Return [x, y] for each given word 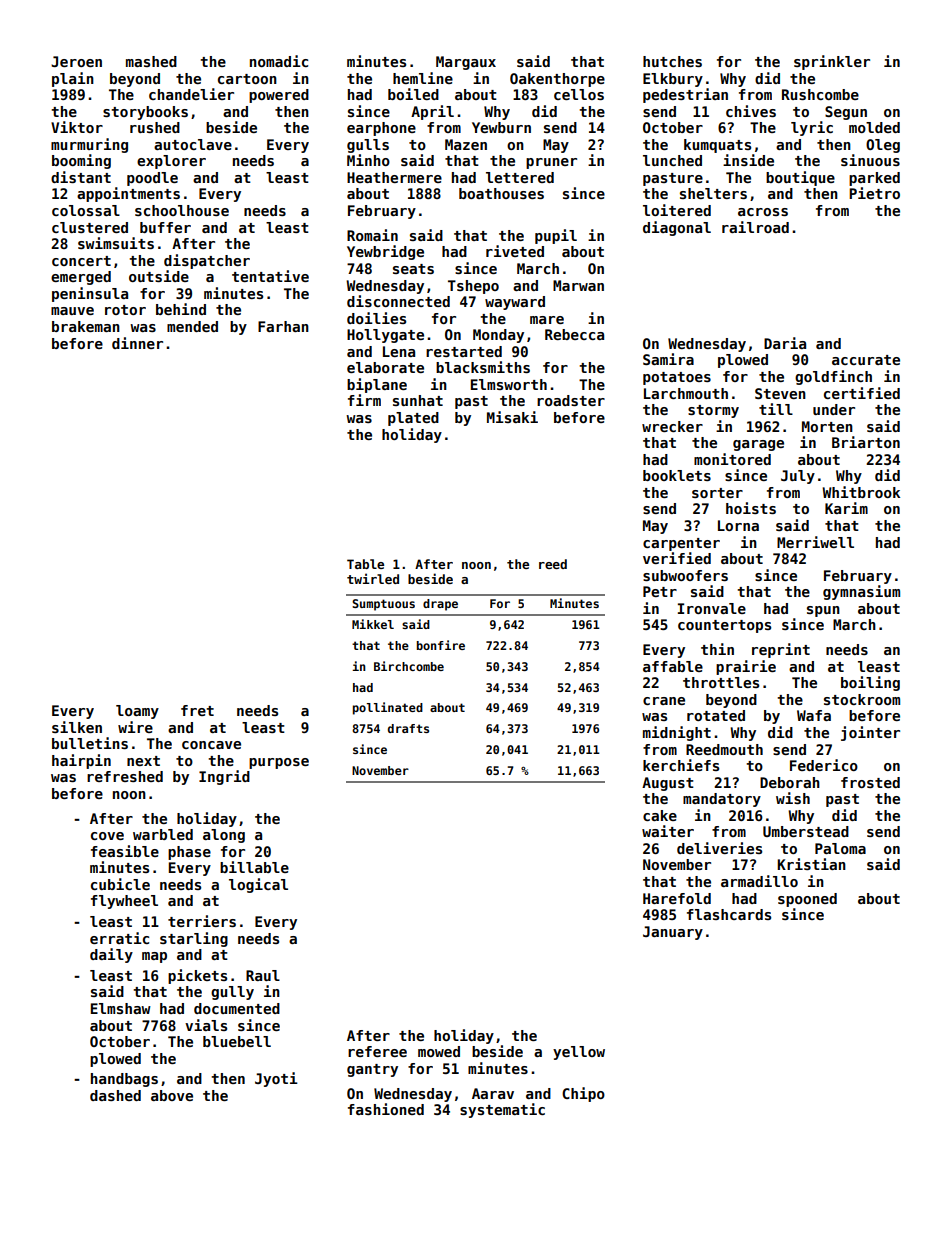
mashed [151, 61]
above [172, 1095]
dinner [137, 343]
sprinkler [832, 62]
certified [862, 393]
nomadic [279, 61]
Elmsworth [509, 384]
